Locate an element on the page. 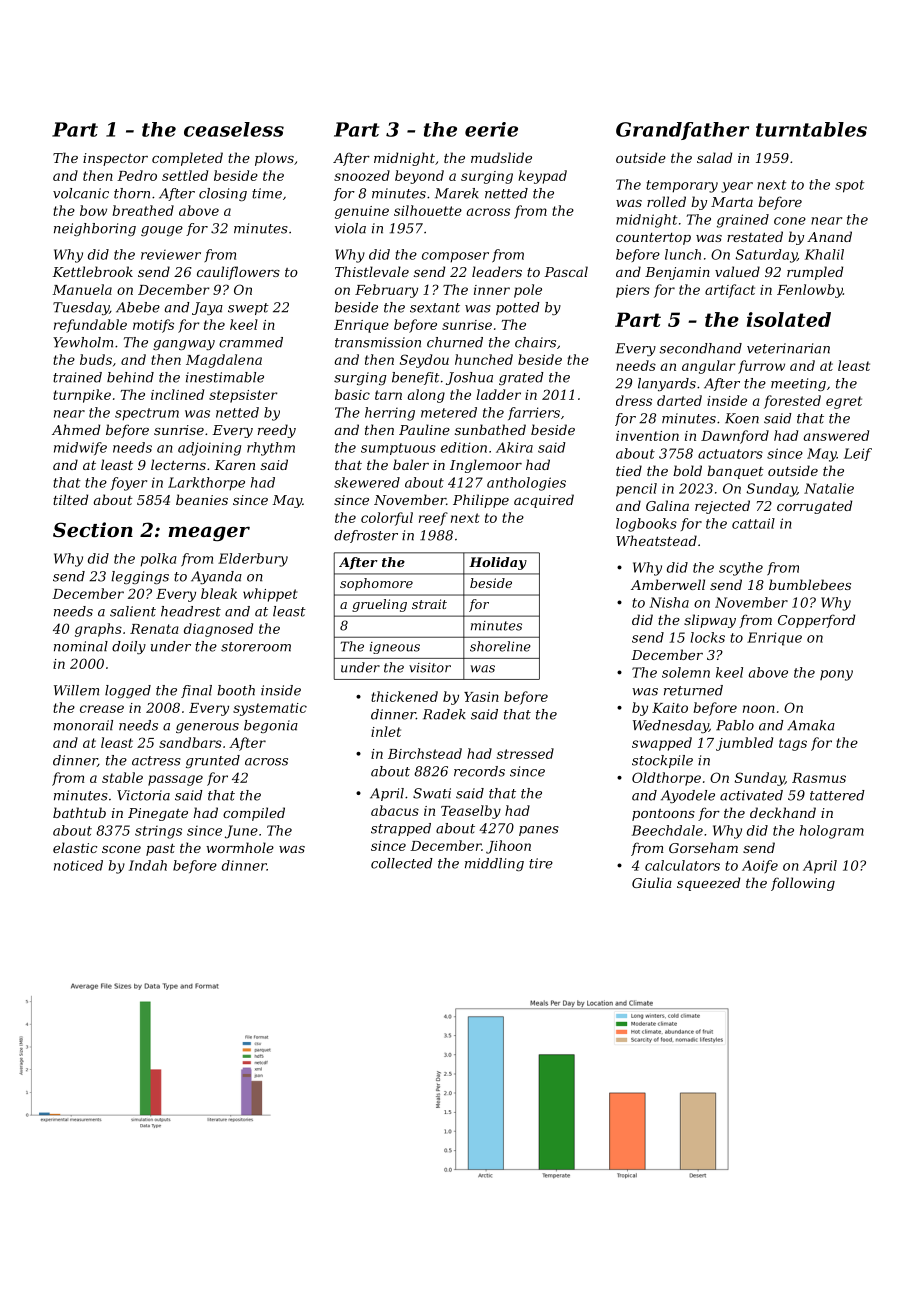  inclined is located at coordinates (177, 394).
